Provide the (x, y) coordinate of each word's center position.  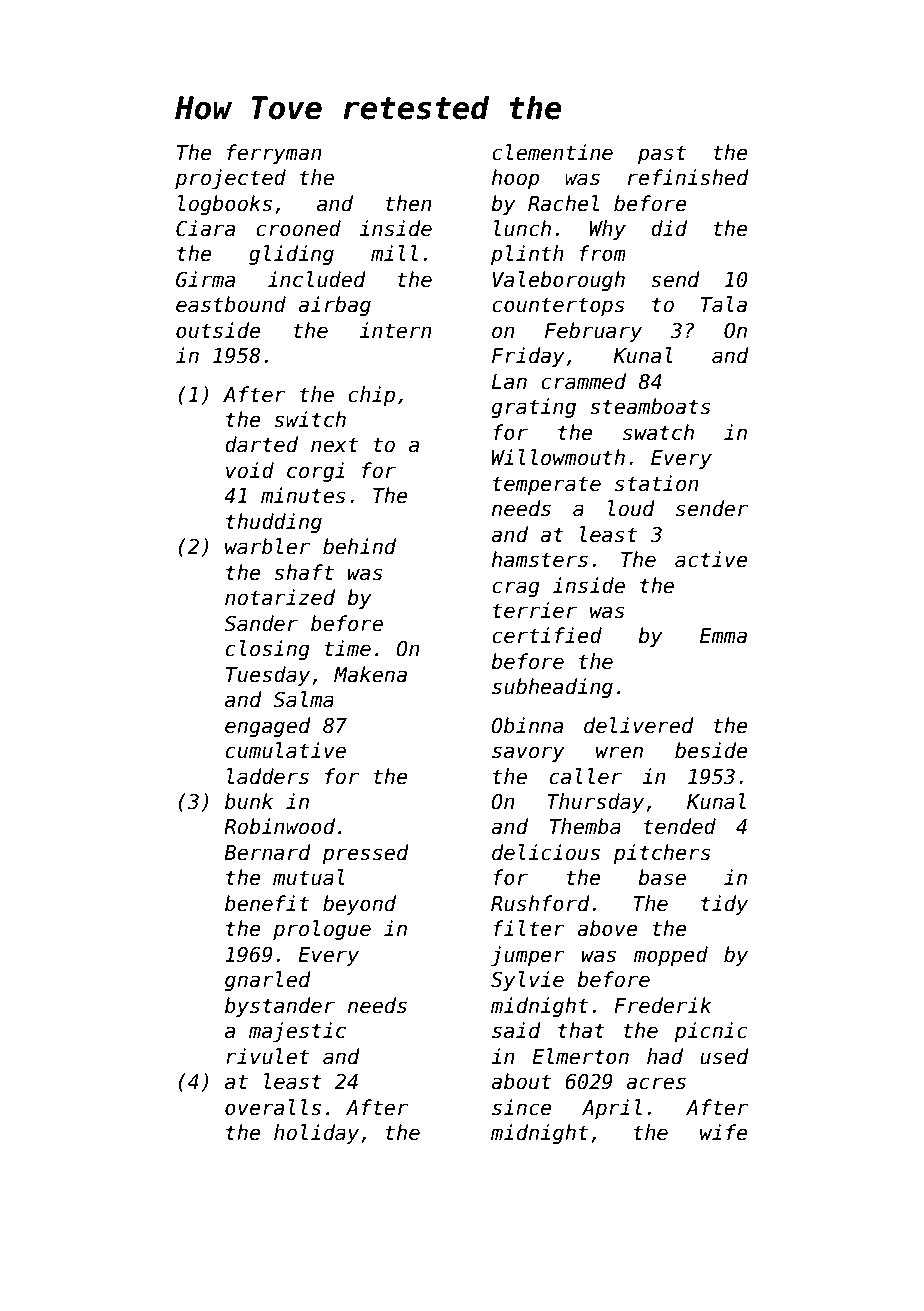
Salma (303, 699)
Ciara (205, 228)
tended (680, 826)
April (612, 1109)
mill (394, 253)
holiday (316, 1134)
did (669, 228)
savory (528, 754)
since (522, 1107)
